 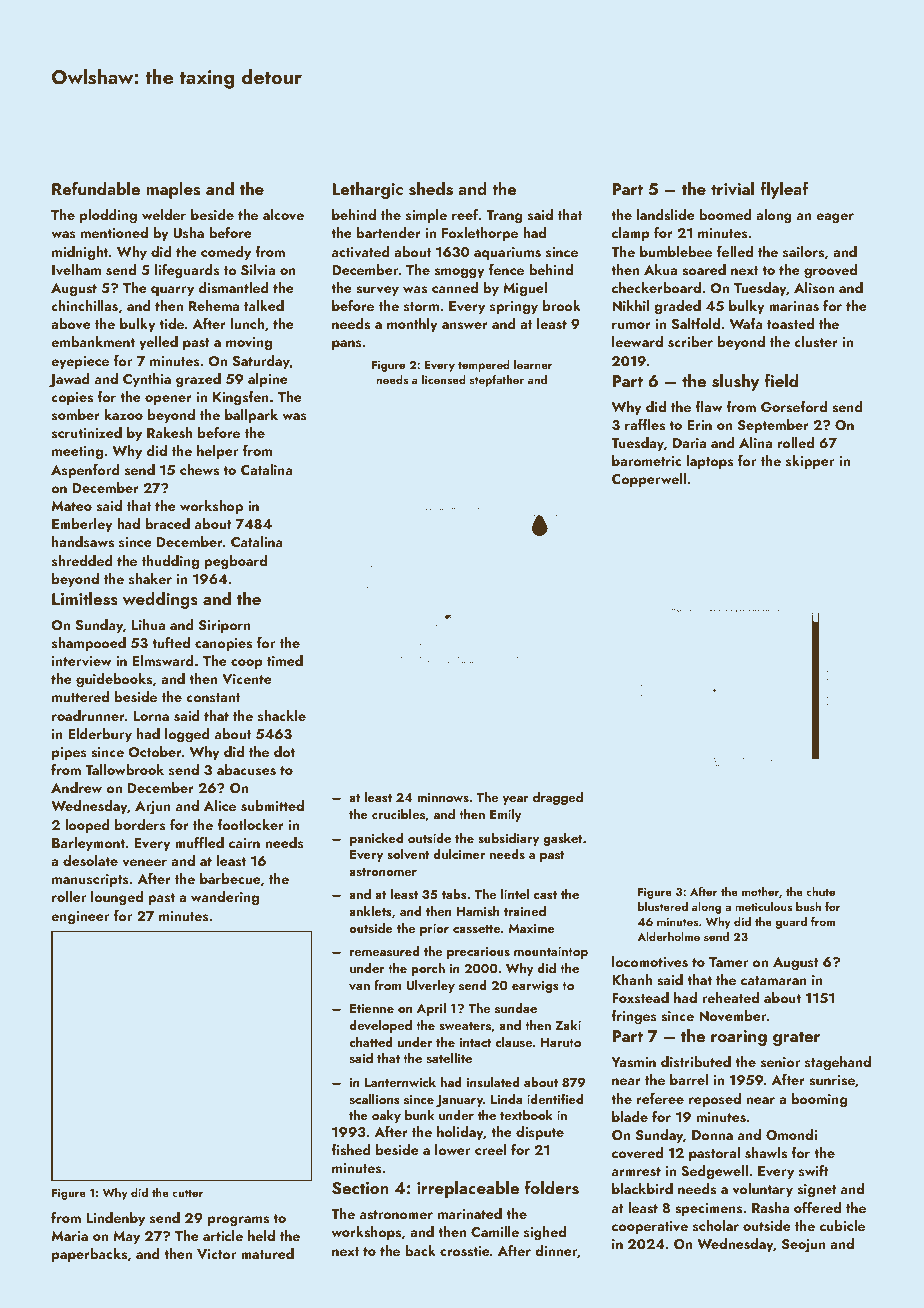 I want to click on Foxlethorpe, so click(x=480, y=234).
